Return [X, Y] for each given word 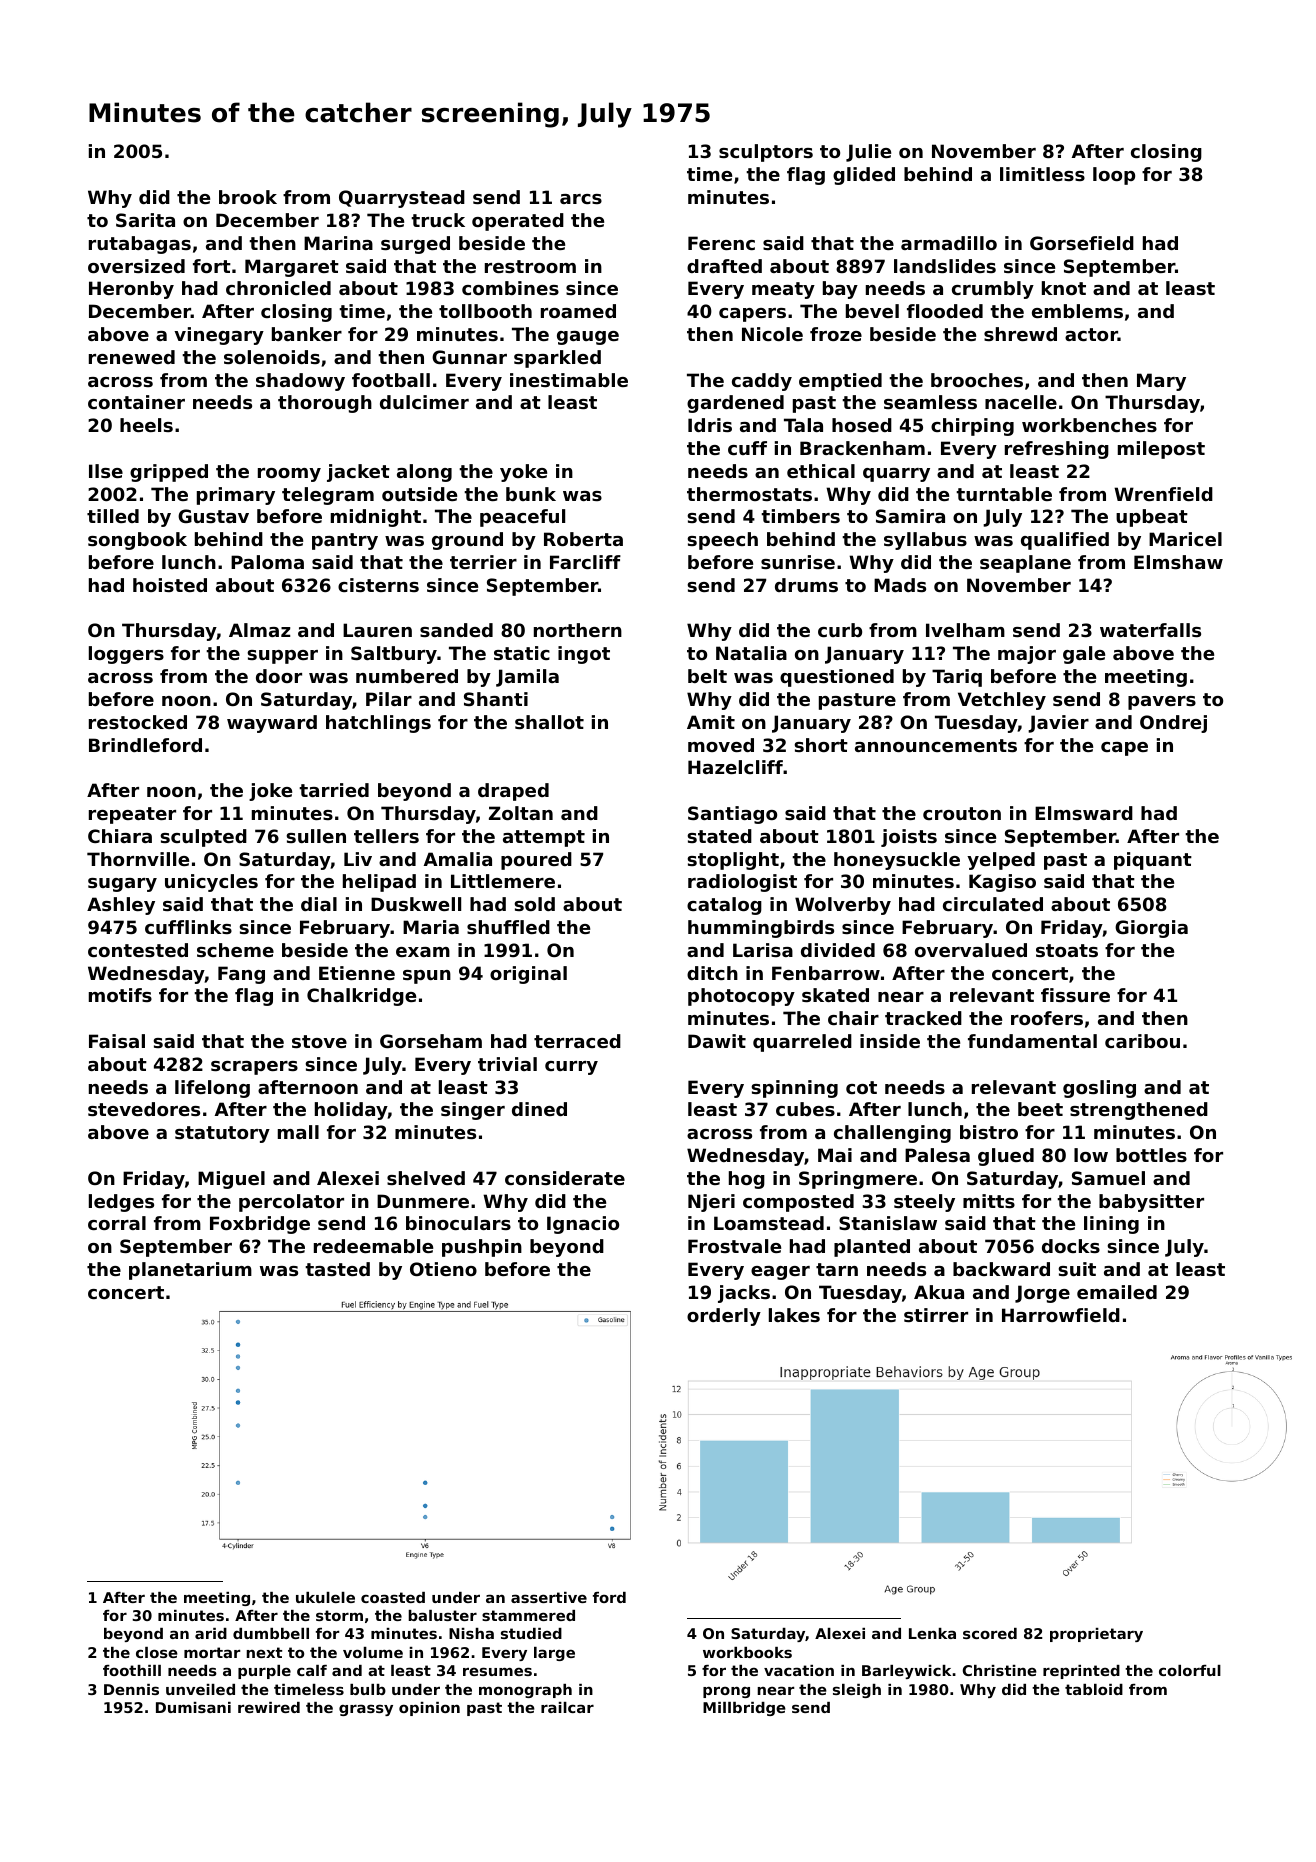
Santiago [732, 815]
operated [518, 222]
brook [248, 197]
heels [146, 425]
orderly [724, 1317]
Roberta [583, 539]
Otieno [443, 1269]
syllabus [925, 541]
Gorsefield [1082, 243]
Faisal [117, 1041]
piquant [1153, 861]
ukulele [325, 1597]
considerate [565, 1178]
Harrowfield [1061, 1315]
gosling [1099, 1089]
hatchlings [378, 724]
